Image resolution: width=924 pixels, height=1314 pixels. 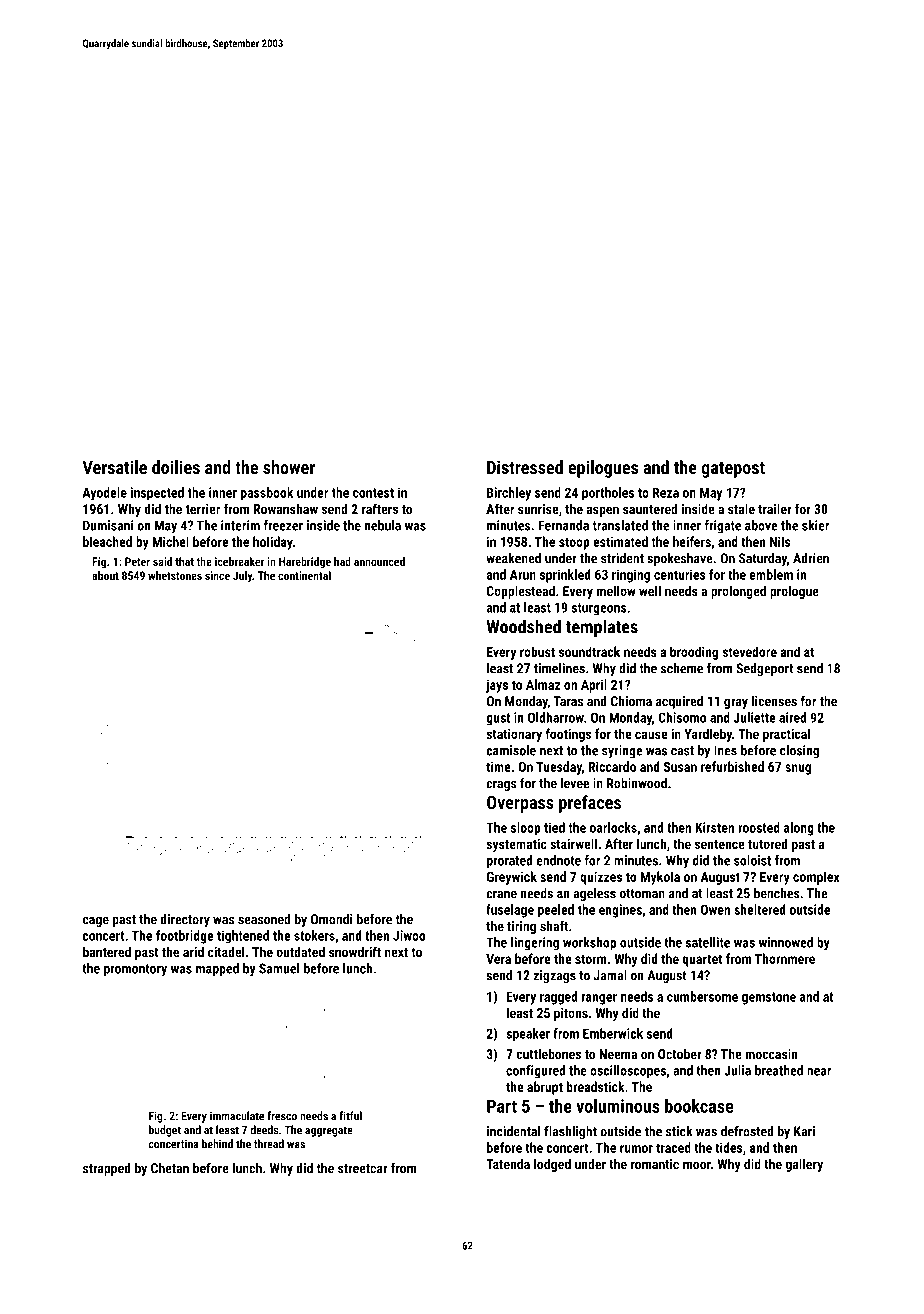 What do you see at coordinates (537, 651) in the screenshot?
I see `robust` at bounding box center [537, 651].
